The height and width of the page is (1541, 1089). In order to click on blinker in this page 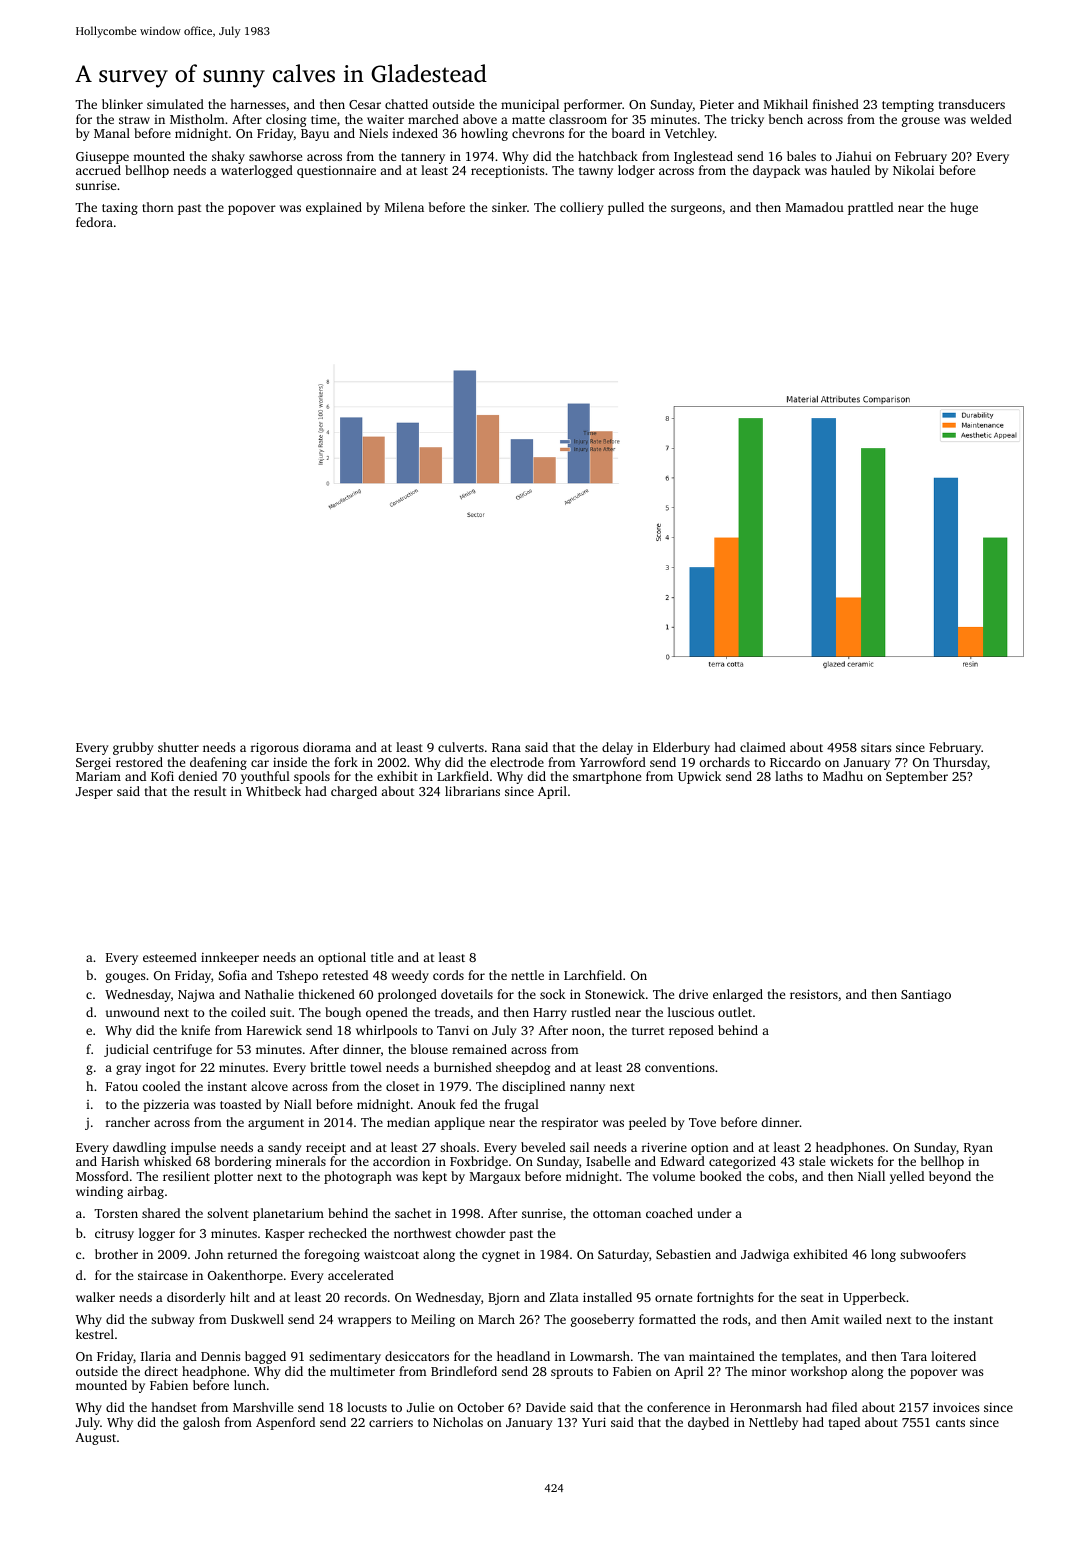, I will do `click(122, 104)`.
